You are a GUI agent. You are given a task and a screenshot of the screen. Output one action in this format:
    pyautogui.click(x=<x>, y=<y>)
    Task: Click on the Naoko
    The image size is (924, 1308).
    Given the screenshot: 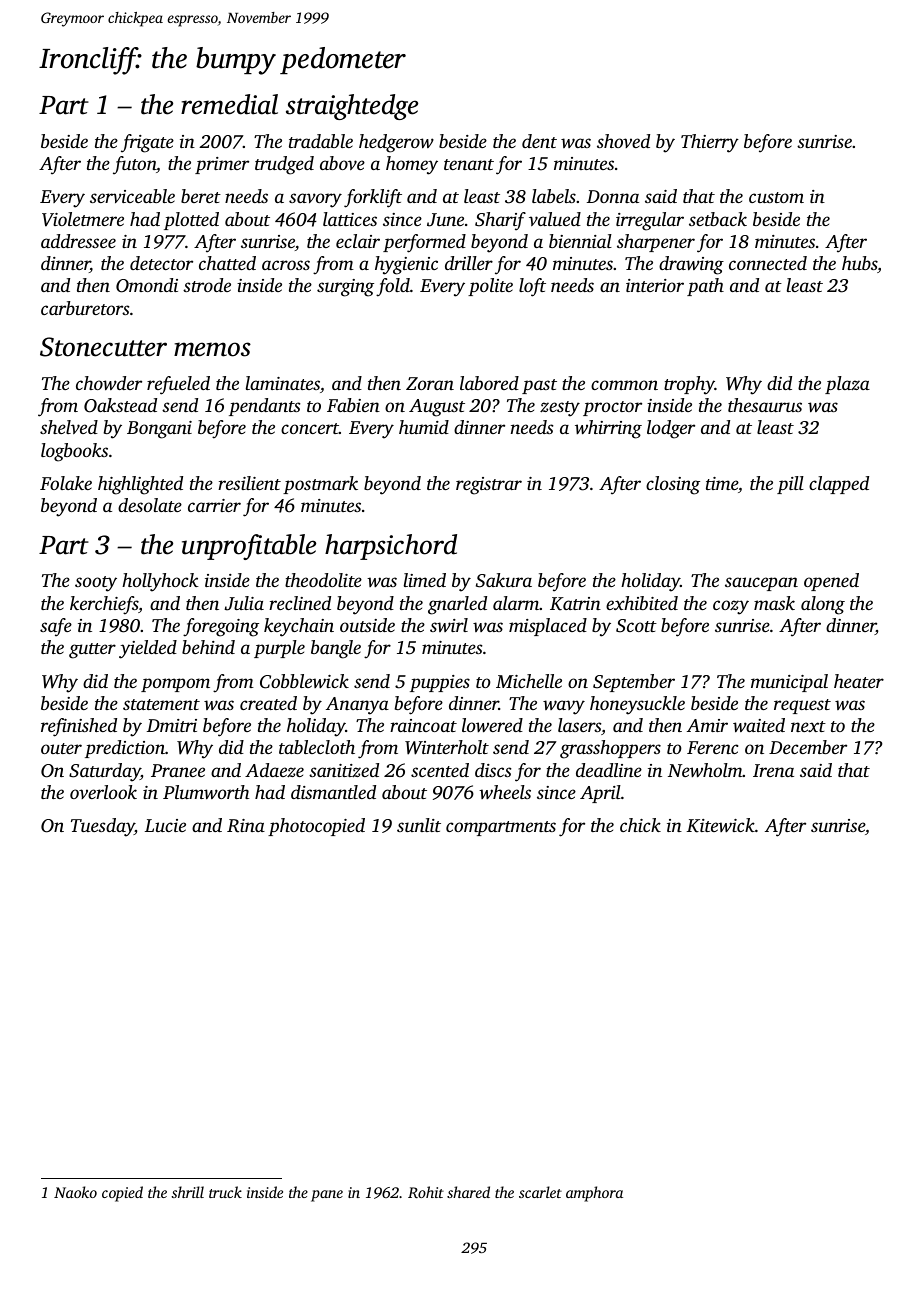 What is the action you would take?
    pyautogui.click(x=75, y=1192)
